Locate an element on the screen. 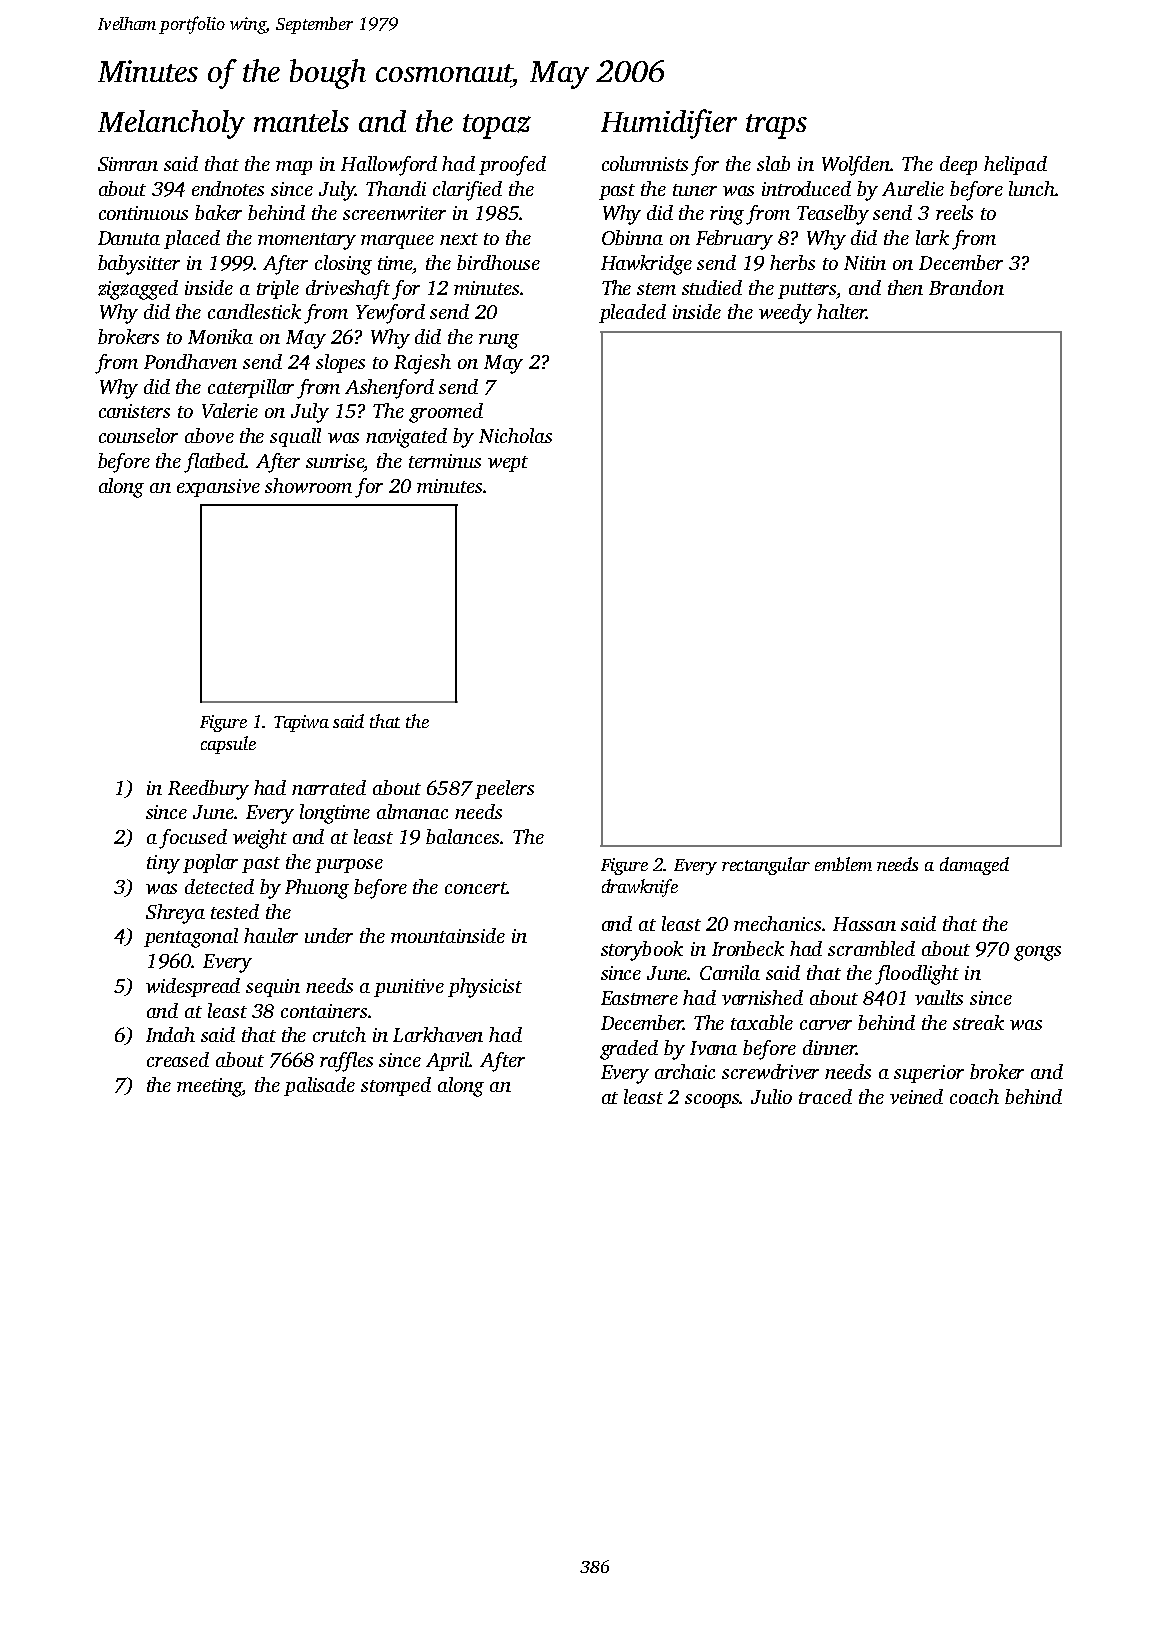 This screenshot has height=1641, width=1160. Tapiwa is located at coordinates (301, 723).
